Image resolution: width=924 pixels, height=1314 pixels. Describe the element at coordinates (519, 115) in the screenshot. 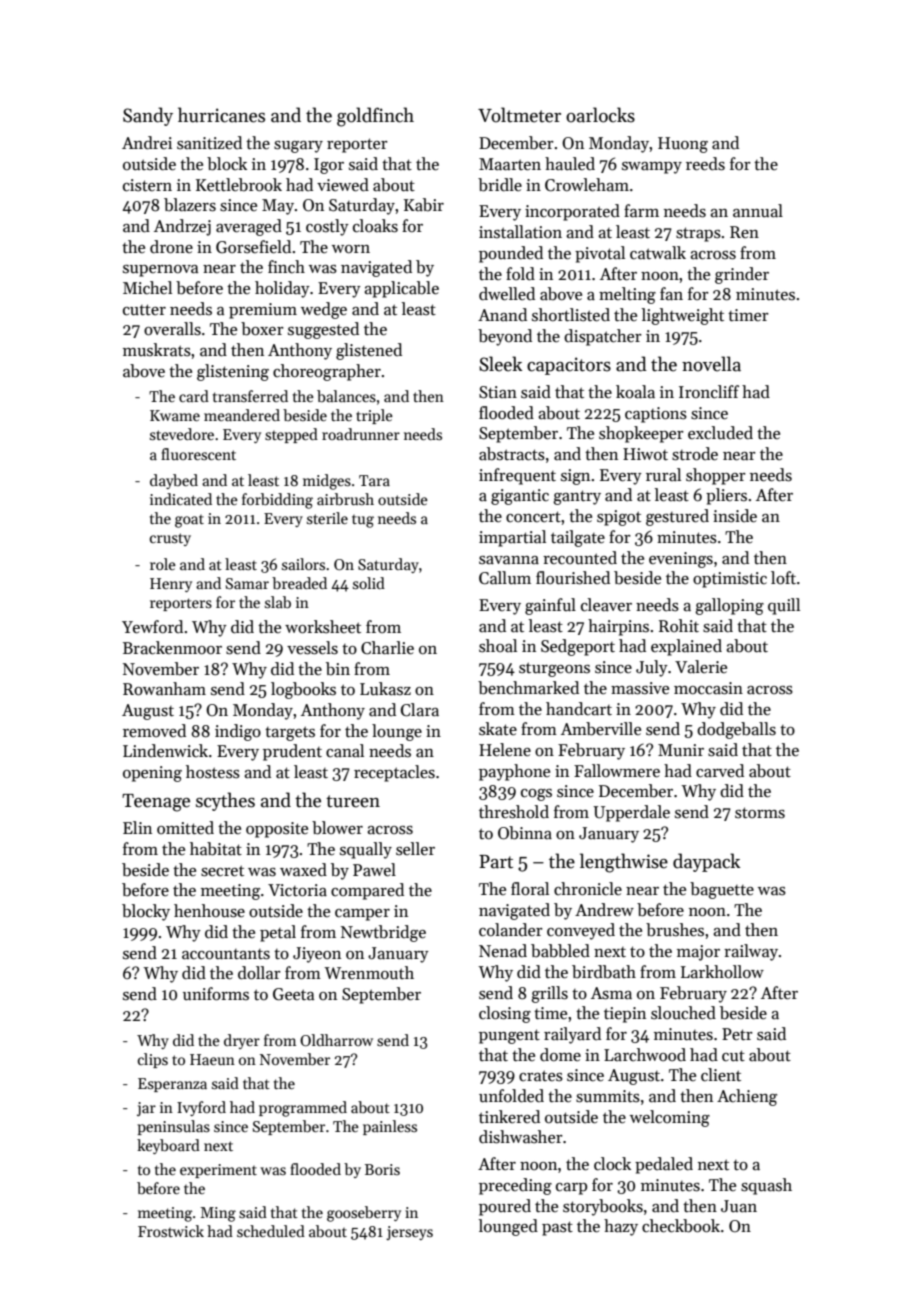

I see `Voltmeter` at that location.
